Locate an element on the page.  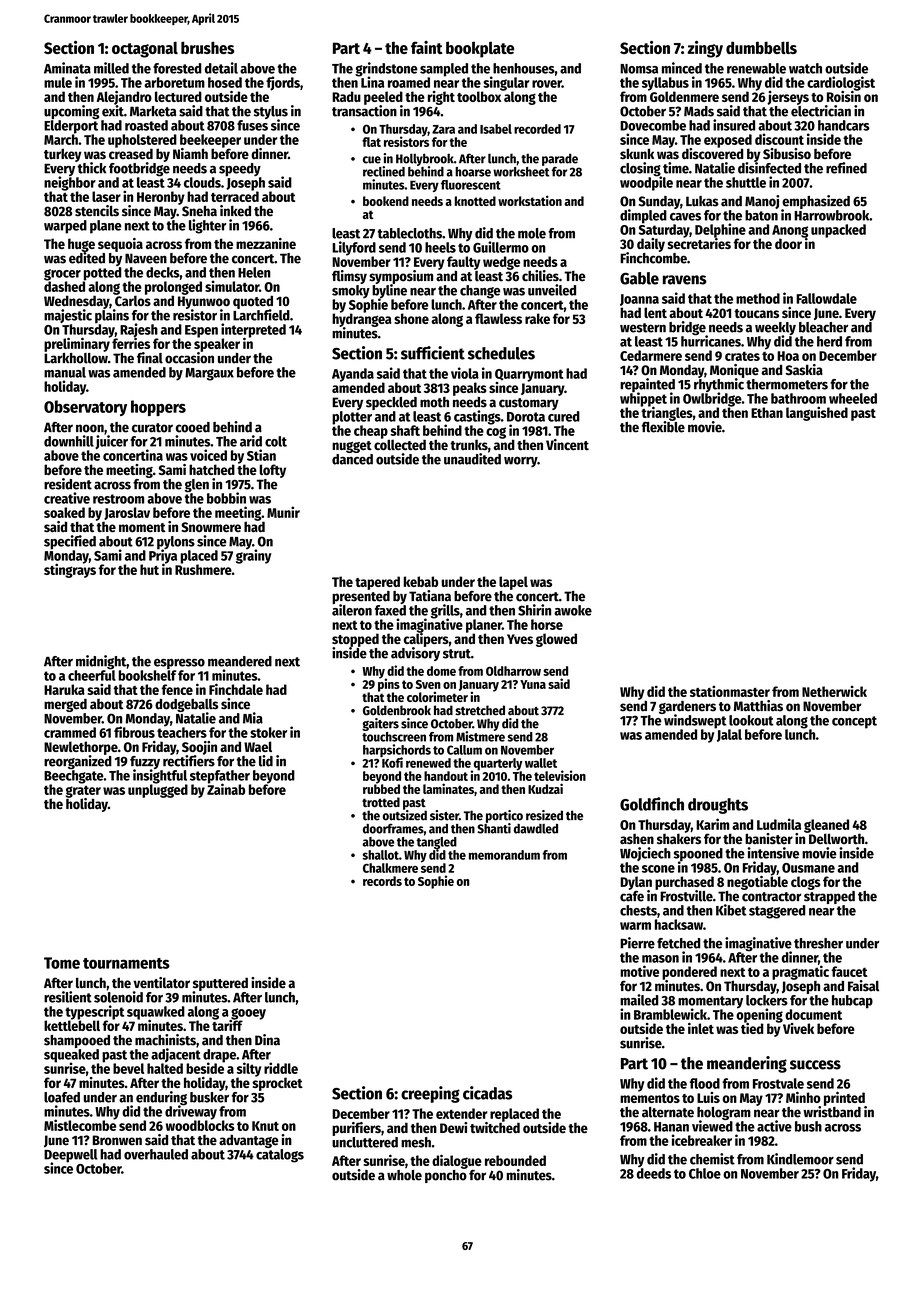
concept is located at coordinates (854, 722).
